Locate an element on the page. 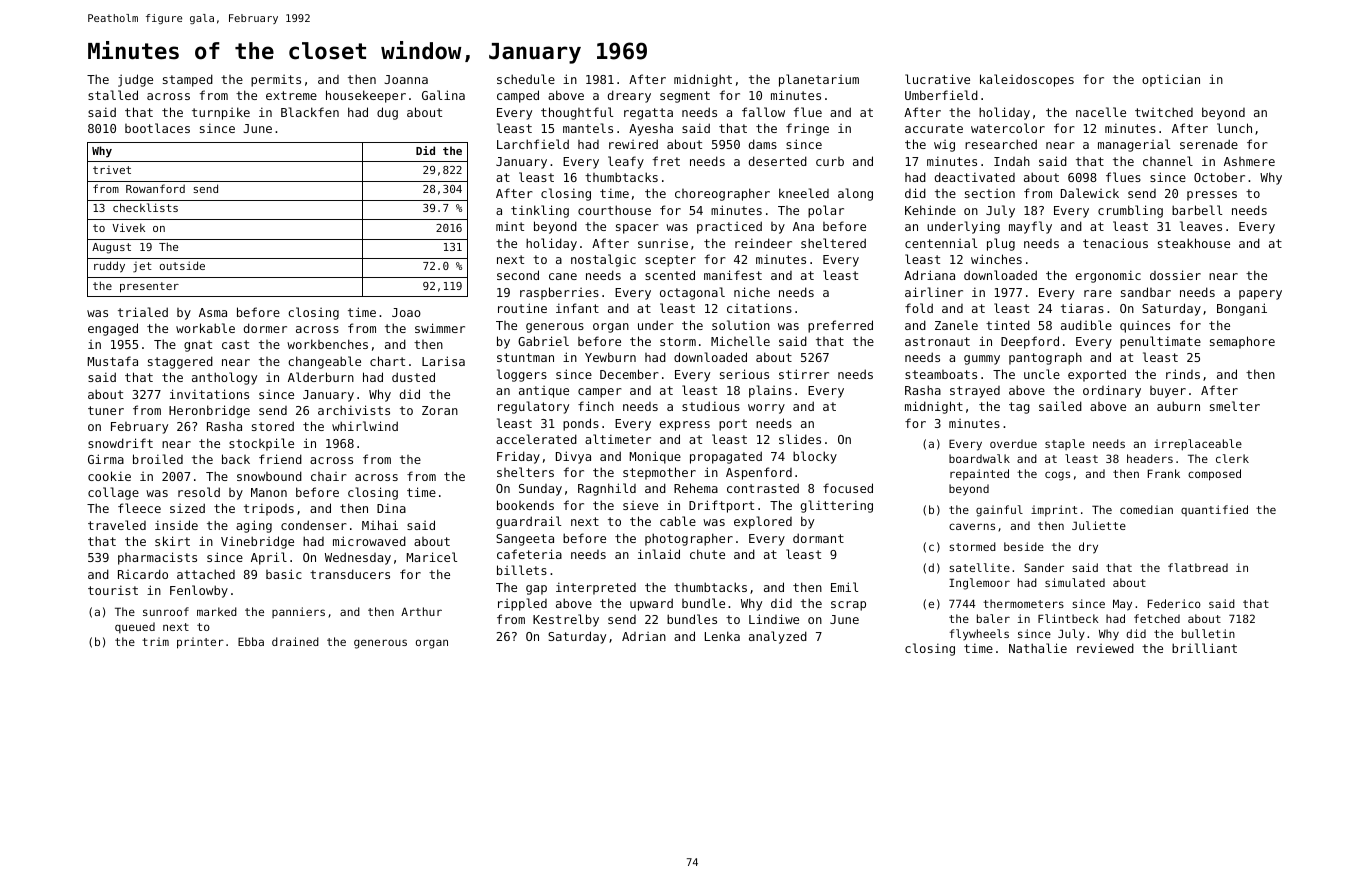 This image has height=887, width=1372. tenacious is located at coordinates (1115, 243).
